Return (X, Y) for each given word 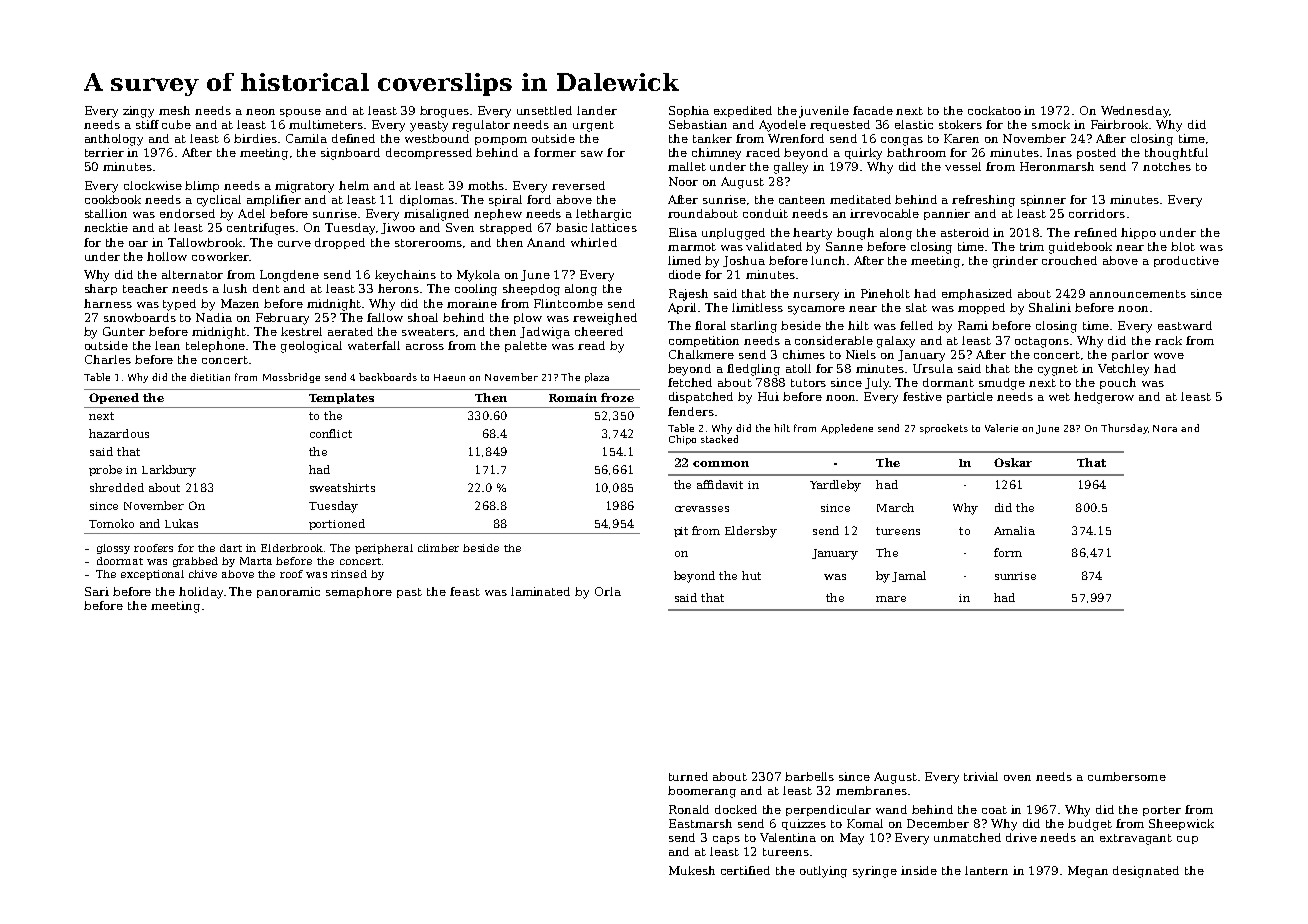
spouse (300, 113)
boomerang (702, 792)
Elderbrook (292, 548)
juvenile (824, 112)
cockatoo (994, 110)
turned (688, 776)
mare (891, 599)
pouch (1118, 383)
